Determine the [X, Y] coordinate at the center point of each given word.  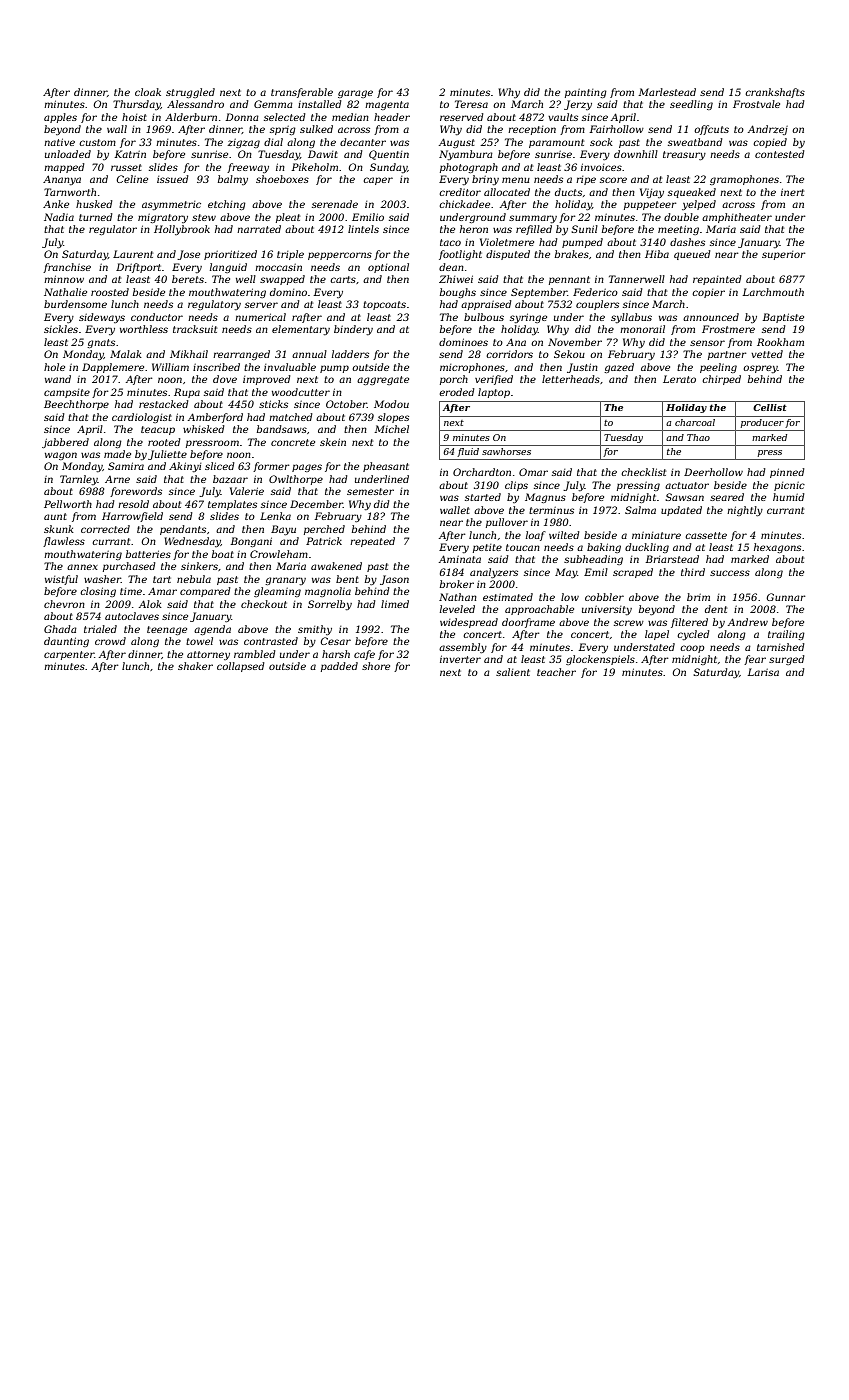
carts [343, 279]
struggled [190, 93]
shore [376, 666]
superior [783, 255]
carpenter [69, 655]
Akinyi [185, 467]
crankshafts [775, 93]
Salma [640, 510]
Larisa [763, 672]
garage [355, 94]
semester [370, 491]
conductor [157, 317]
